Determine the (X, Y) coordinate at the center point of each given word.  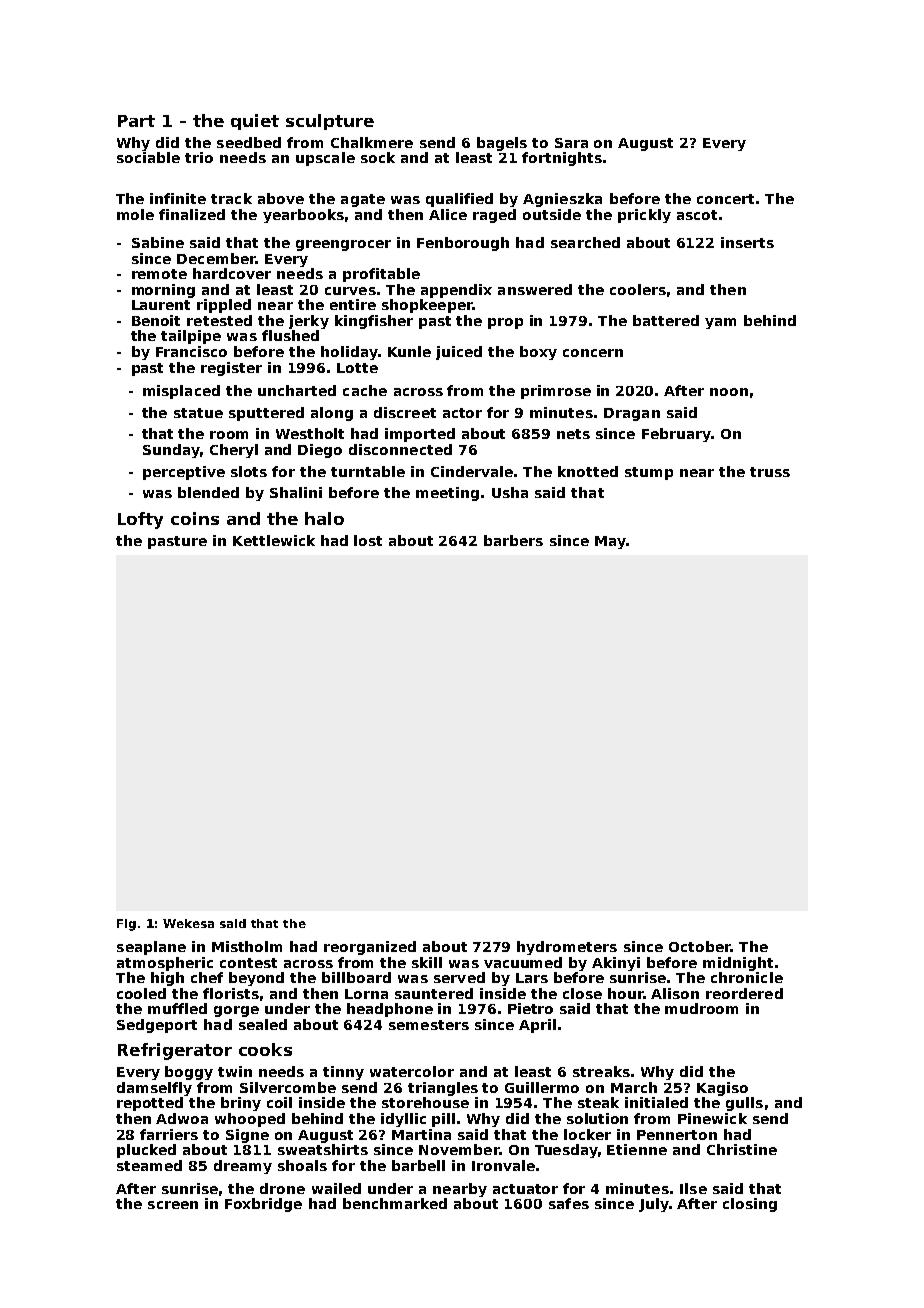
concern (593, 353)
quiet (255, 122)
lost (368, 540)
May (610, 542)
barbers (513, 540)
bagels (502, 144)
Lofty (140, 520)
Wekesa (188, 923)
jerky (309, 322)
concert (725, 199)
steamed (149, 1165)
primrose (556, 392)
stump (649, 473)
